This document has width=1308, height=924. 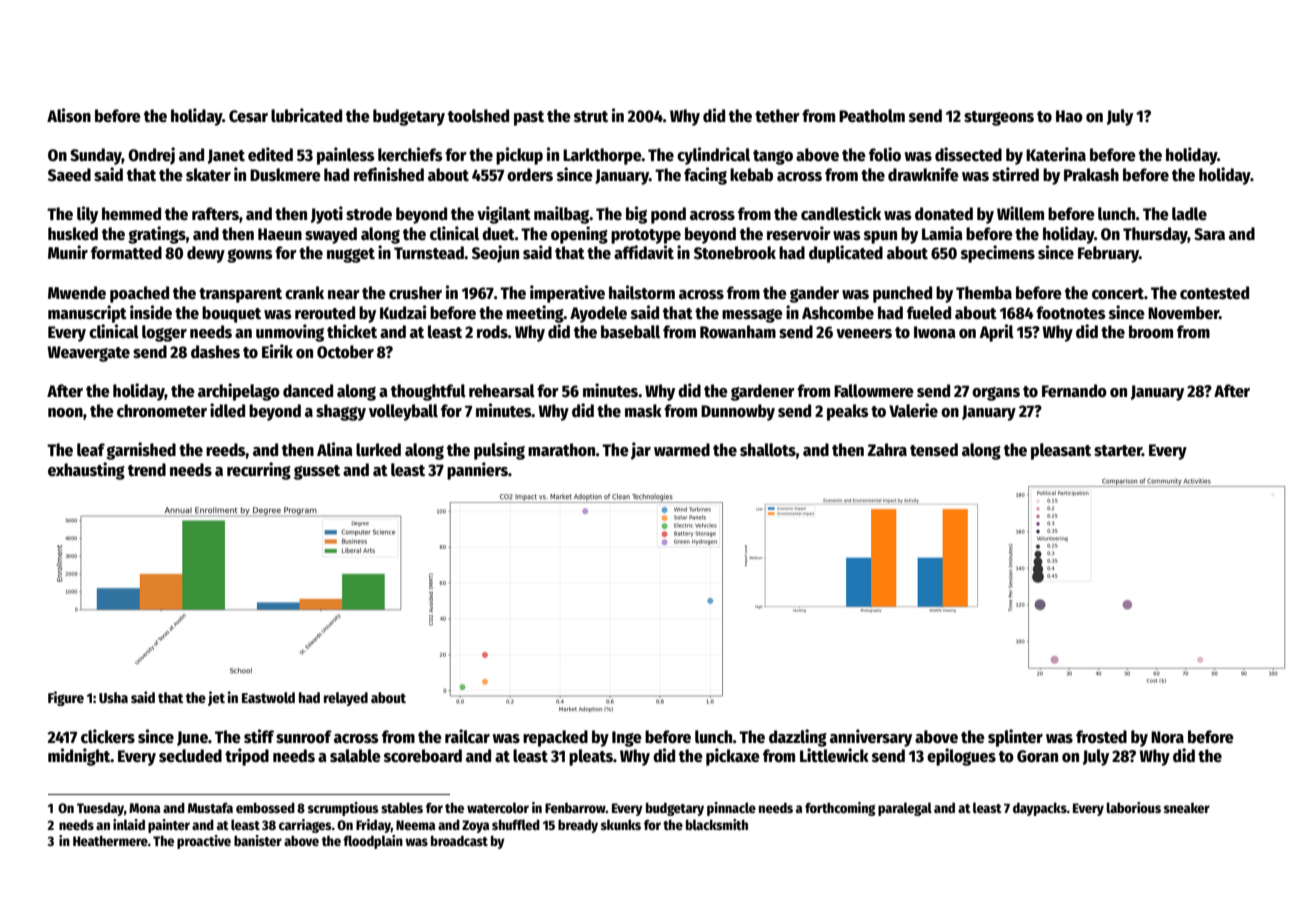 What do you see at coordinates (1101, 737) in the document?
I see `frosted` at bounding box center [1101, 737].
